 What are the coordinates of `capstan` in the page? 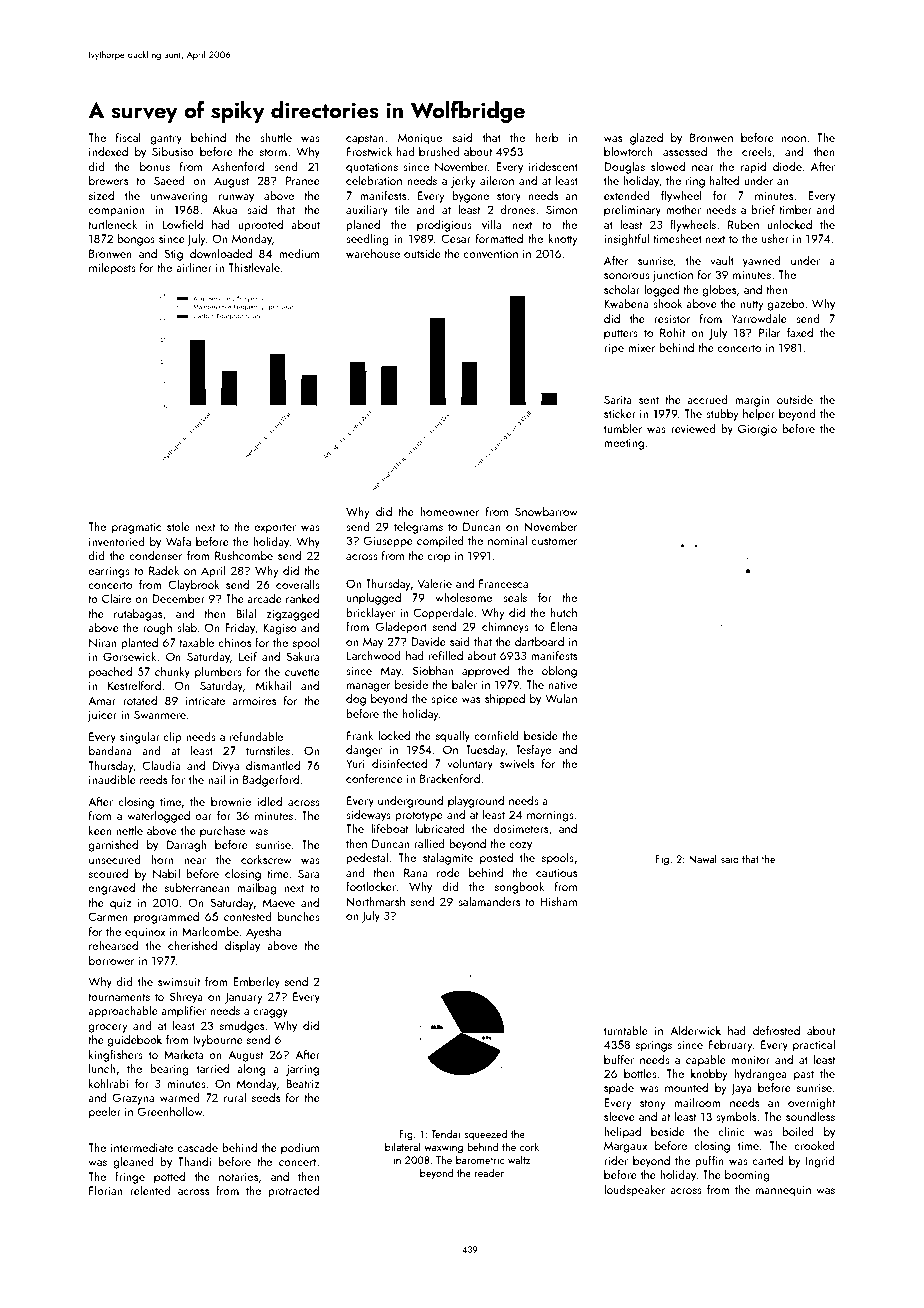 It's located at (365, 139).
